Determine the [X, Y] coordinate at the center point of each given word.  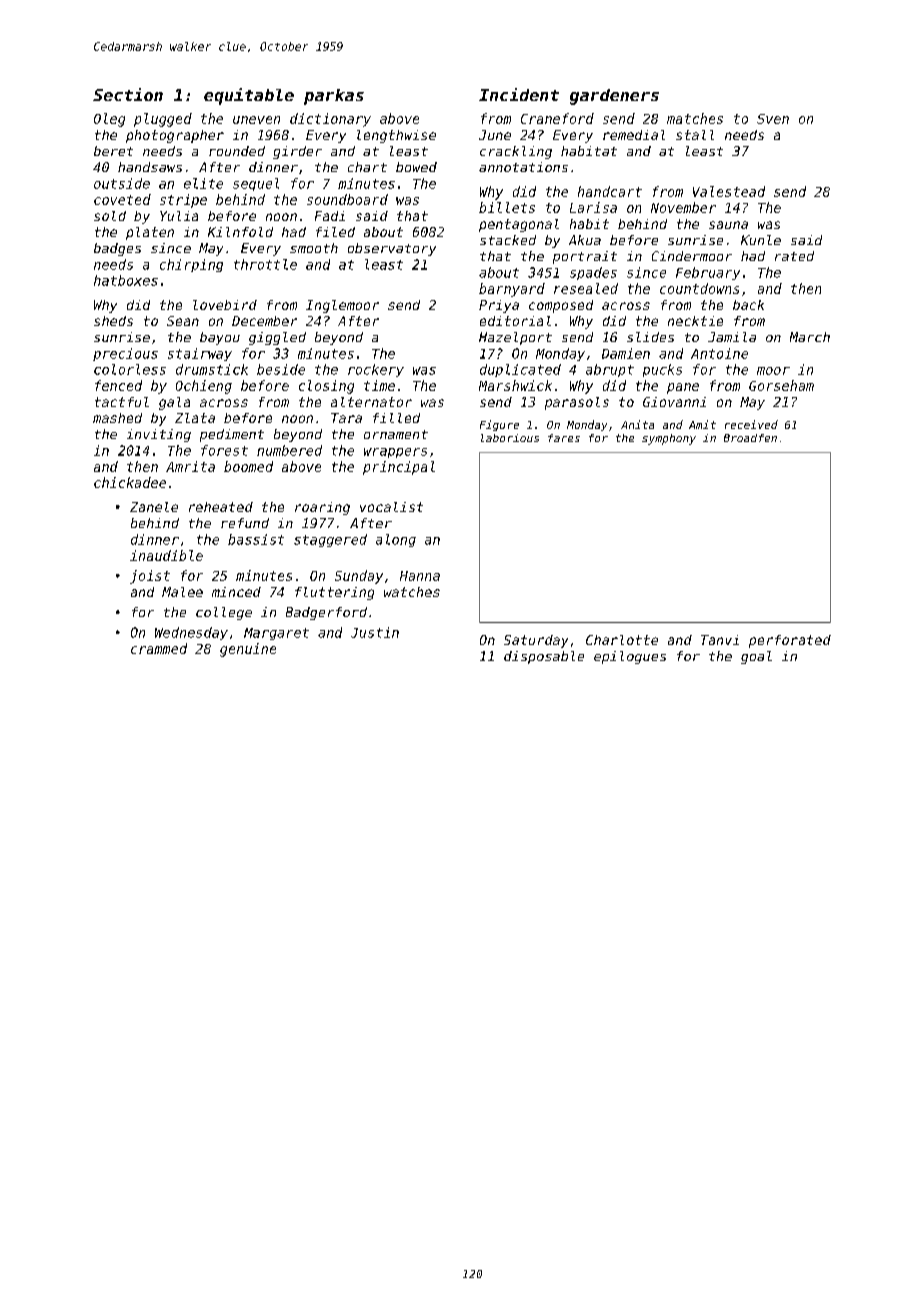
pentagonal [519, 225]
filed [335, 232]
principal [399, 468]
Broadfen [750, 438]
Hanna [420, 576]
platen [150, 233]
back [748, 305]
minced [236, 592]
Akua [585, 240]
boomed [248, 466]
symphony [669, 439]
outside [122, 183]
